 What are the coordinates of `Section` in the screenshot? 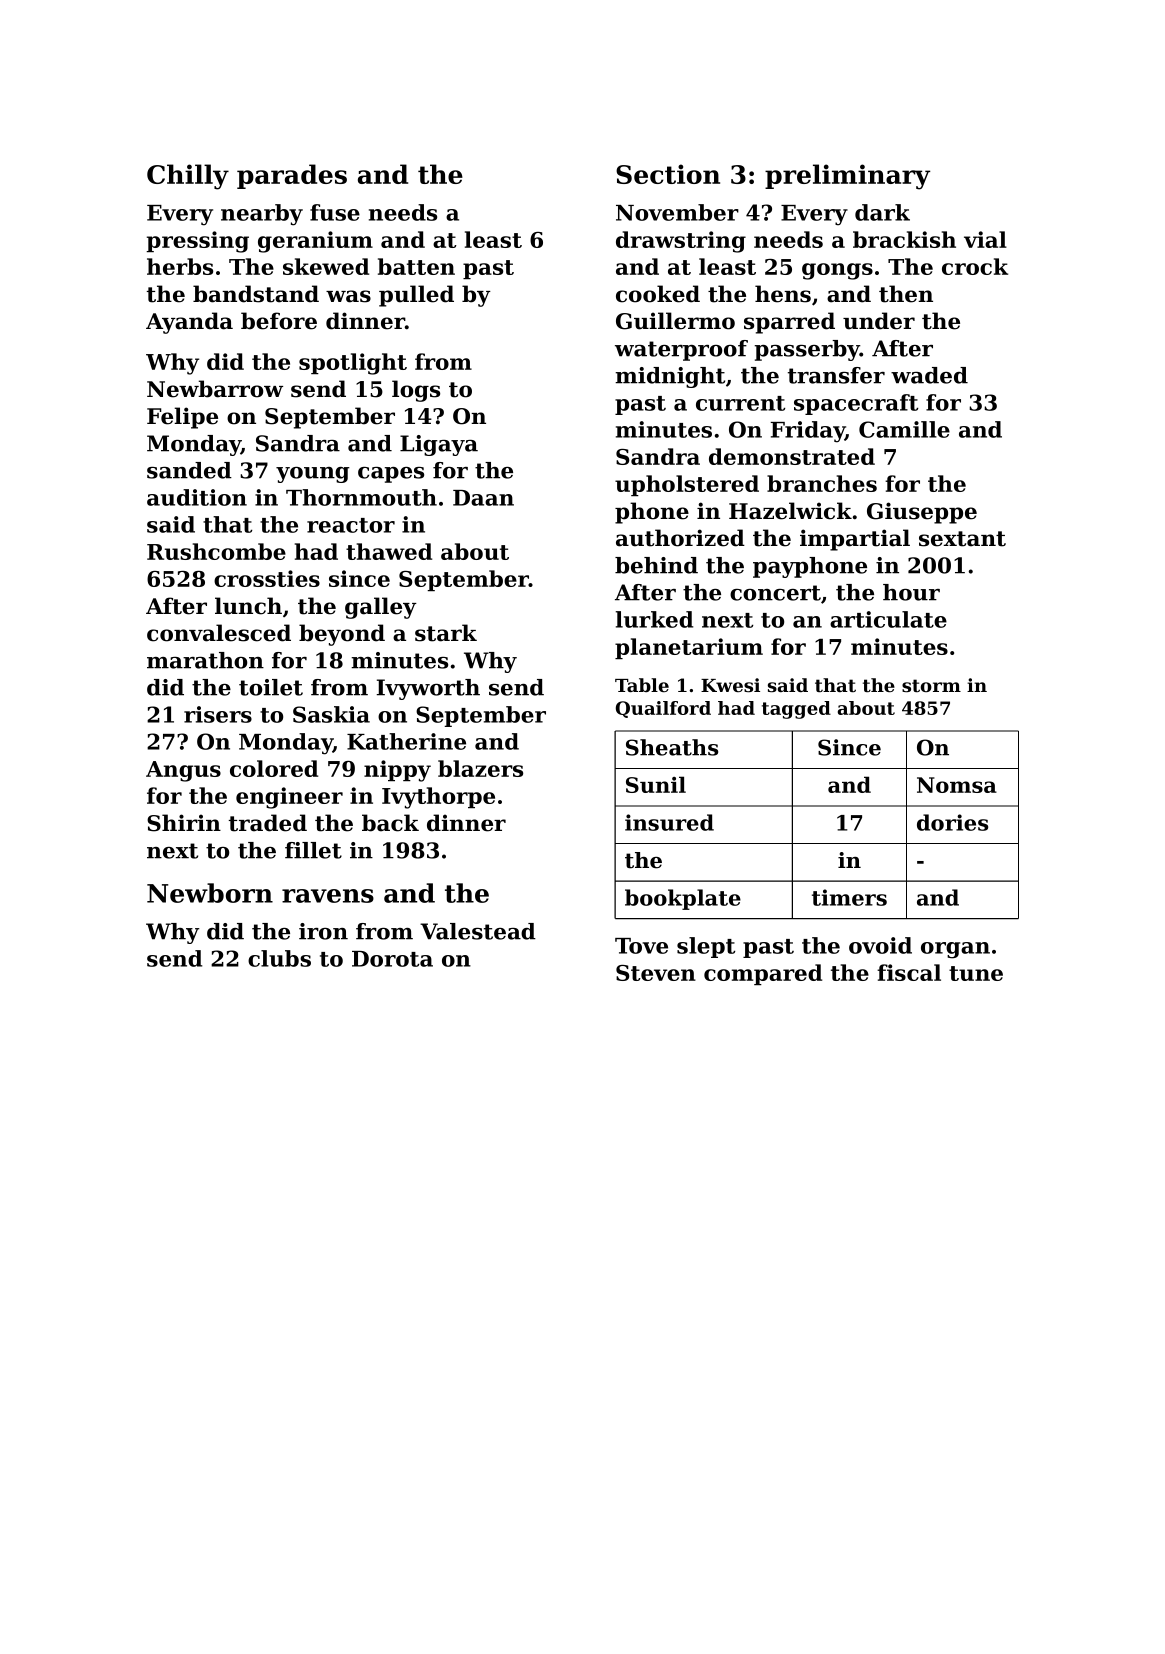 It's located at (668, 174).
